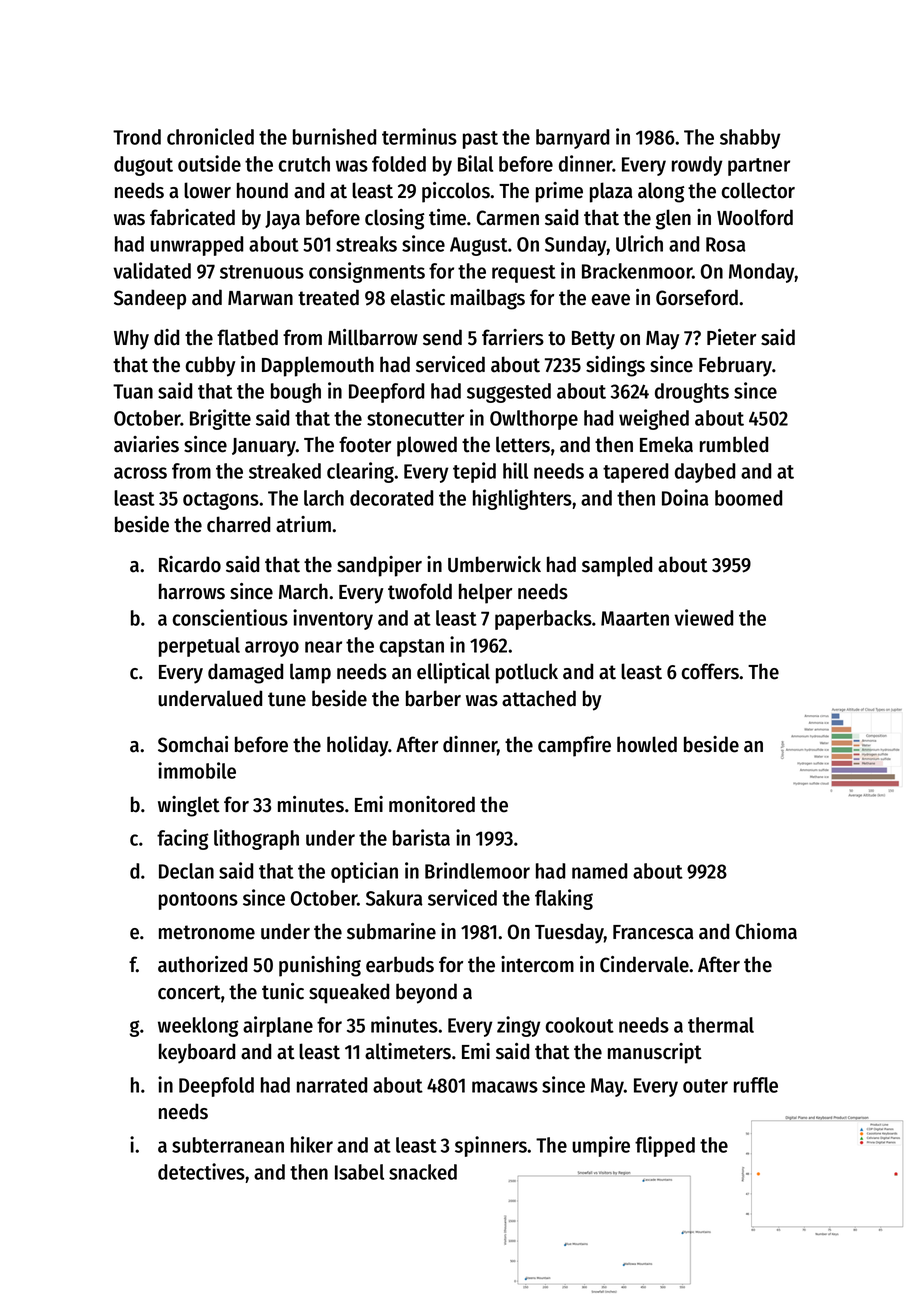 The width and height of the screenshot is (924, 1314). What do you see at coordinates (766, 931) in the screenshot?
I see `Chioma` at bounding box center [766, 931].
